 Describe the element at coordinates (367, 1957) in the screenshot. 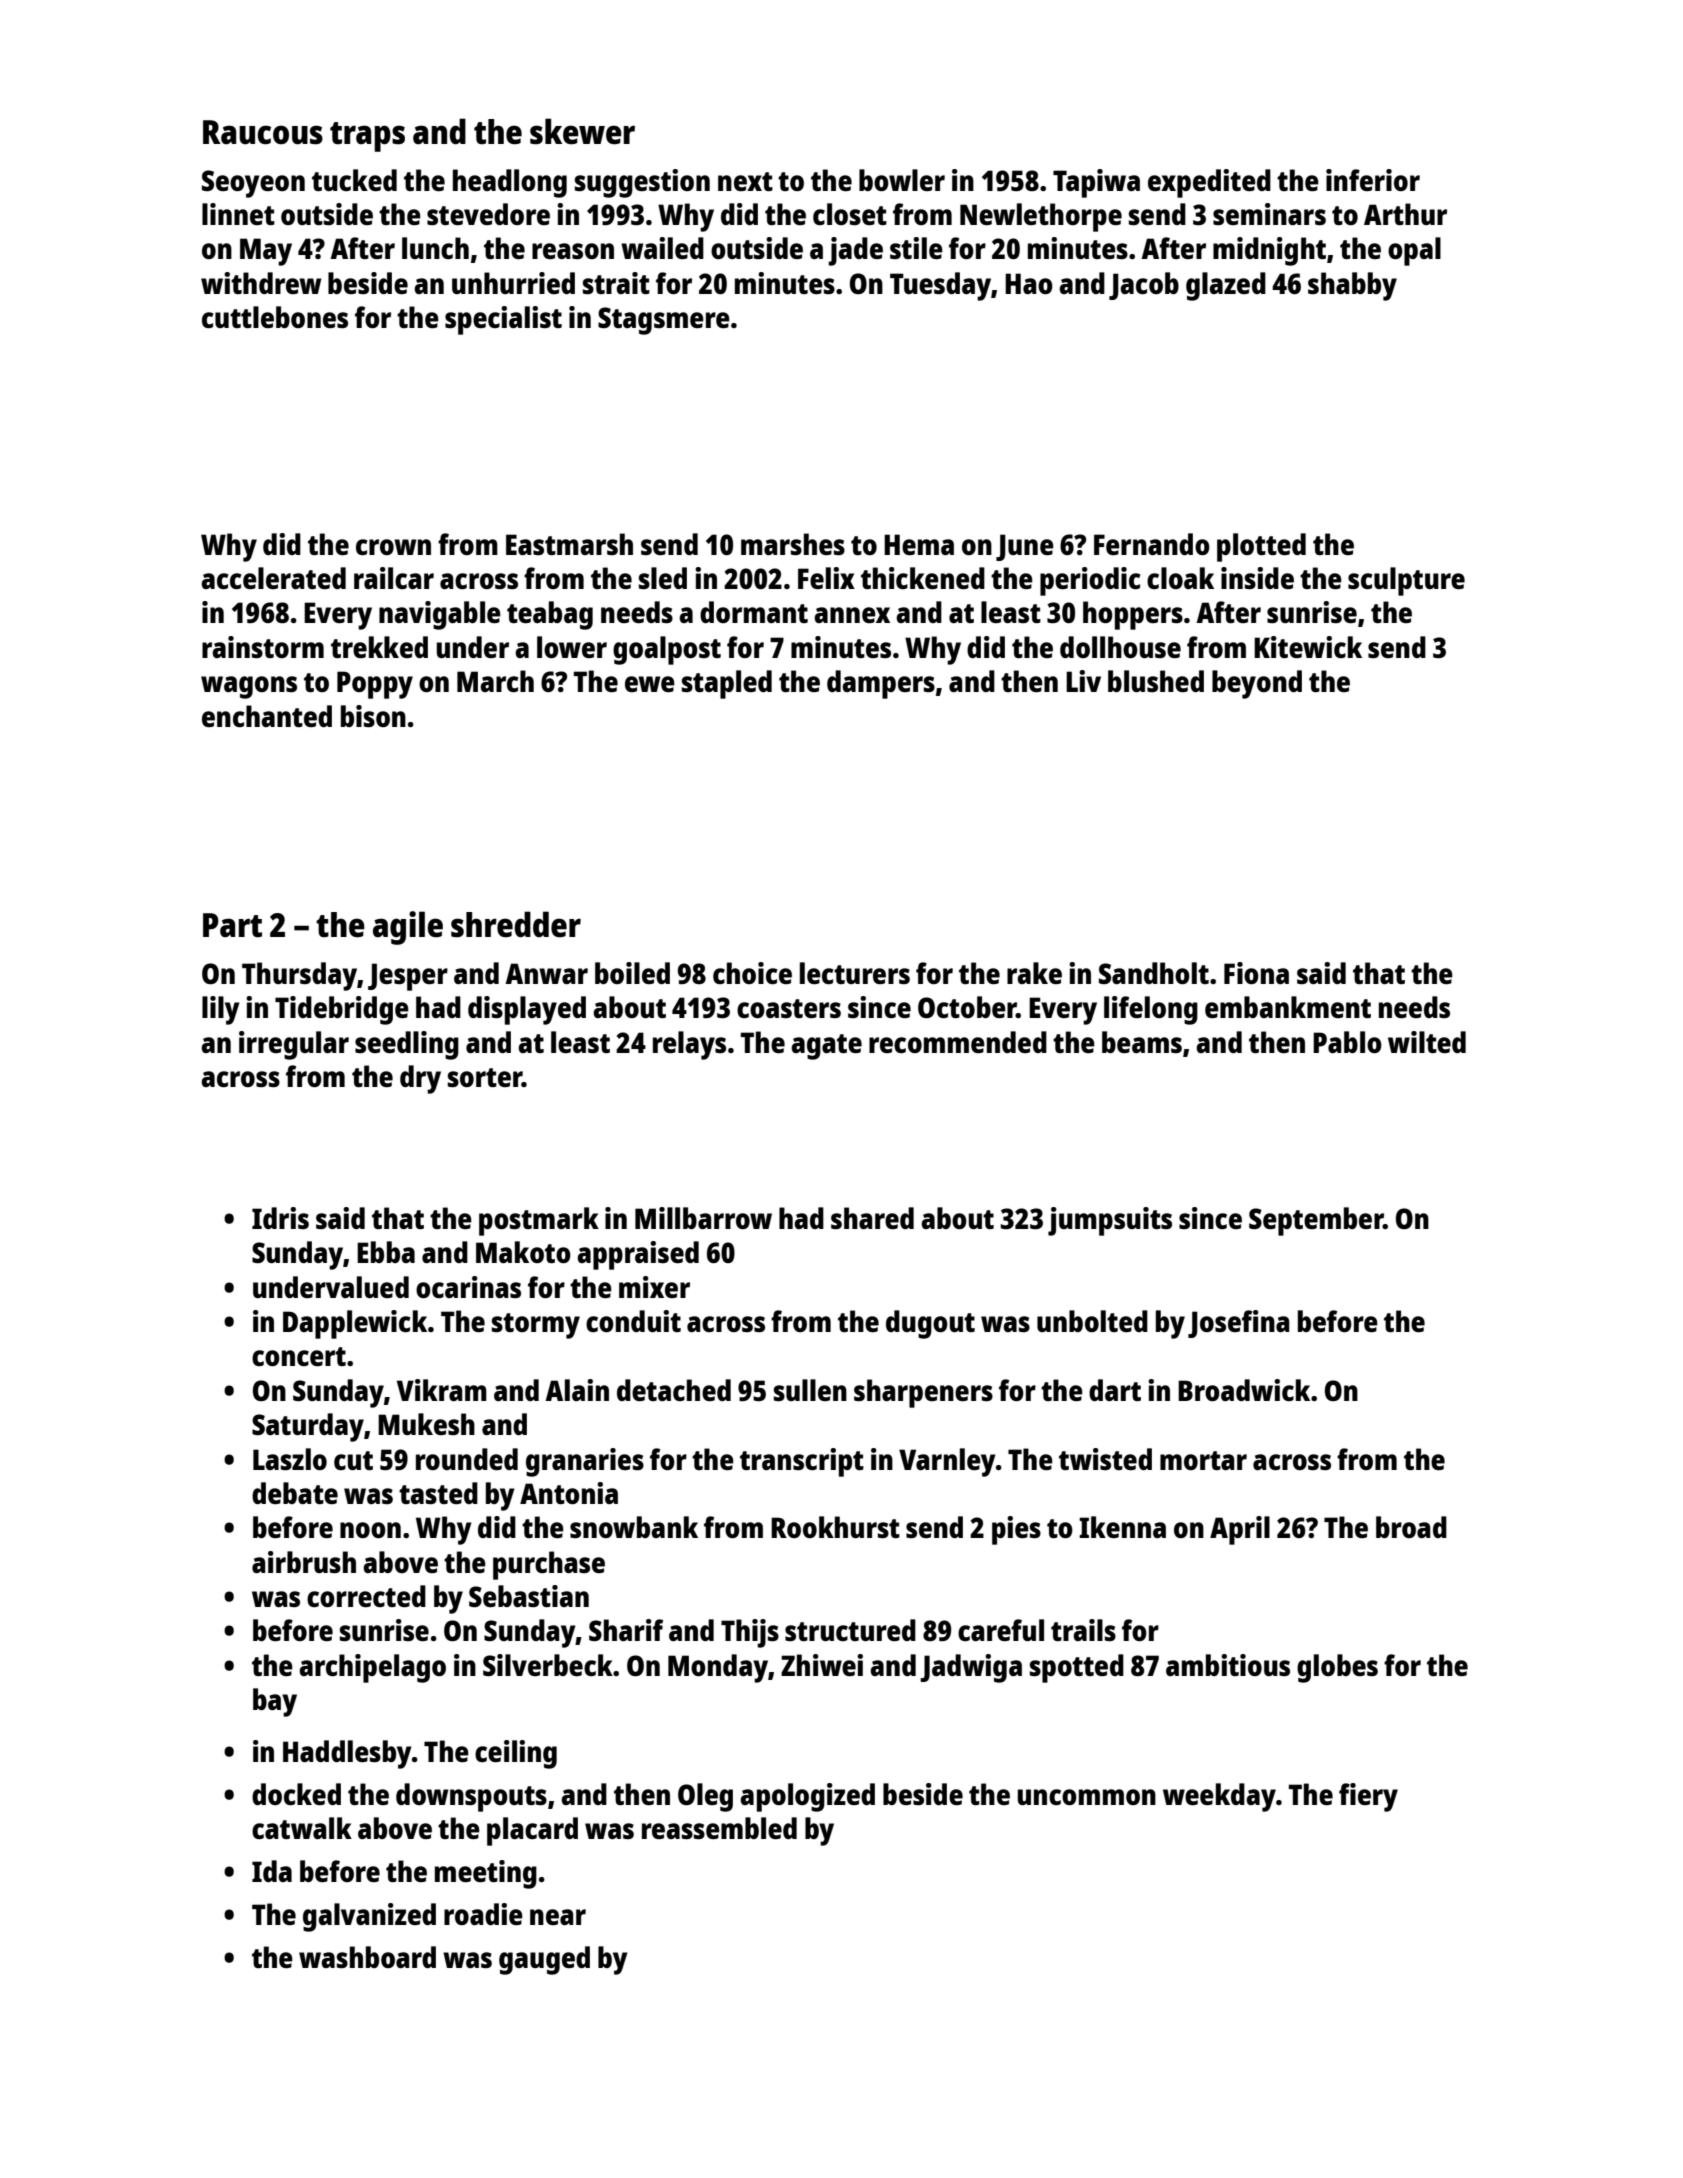

I see `washboard` at that location.
